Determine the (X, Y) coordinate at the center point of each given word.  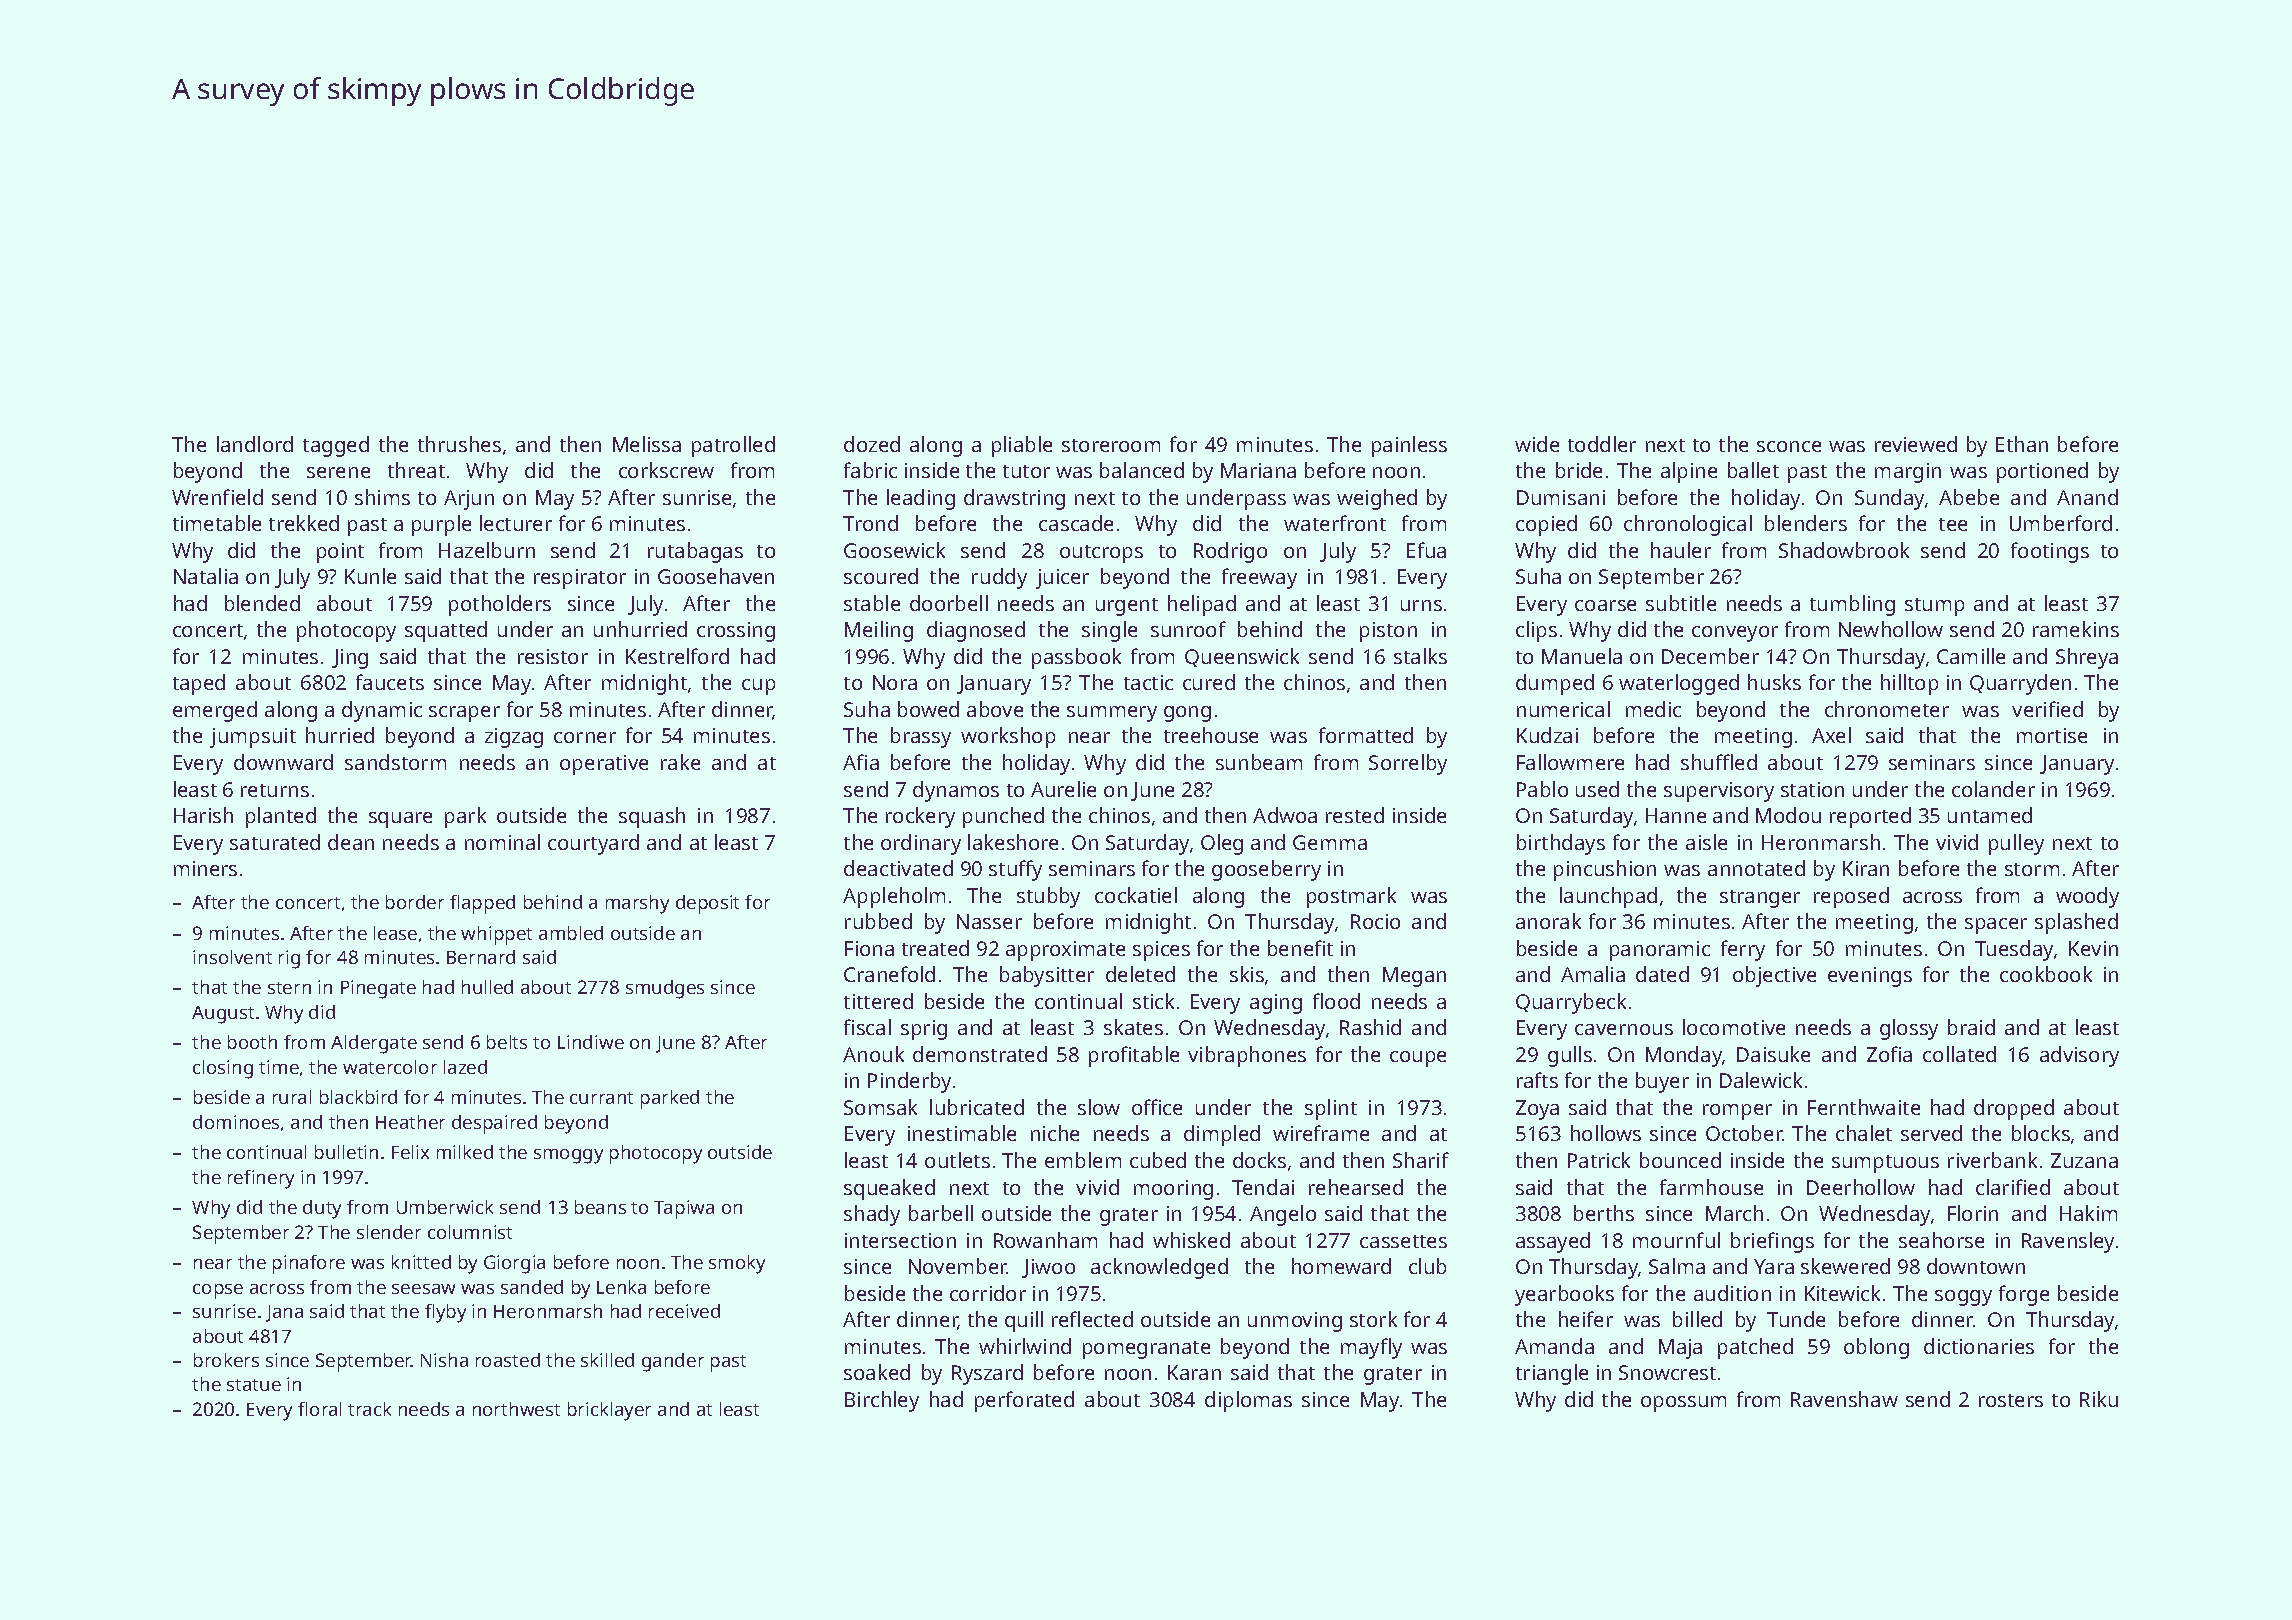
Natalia (206, 576)
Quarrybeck (1571, 1003)
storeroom (1111, 445)
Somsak (880, 1107)
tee (1953, 524)
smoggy (568, 1156)
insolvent (232, 957)
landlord (255, 444)
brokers (226, 1360)
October (1744, 1133)
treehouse (1211, 735)
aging (1276, 1004)
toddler (1602, 444)
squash (652, 817)
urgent (1127, 607)
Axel (1831, 735)
